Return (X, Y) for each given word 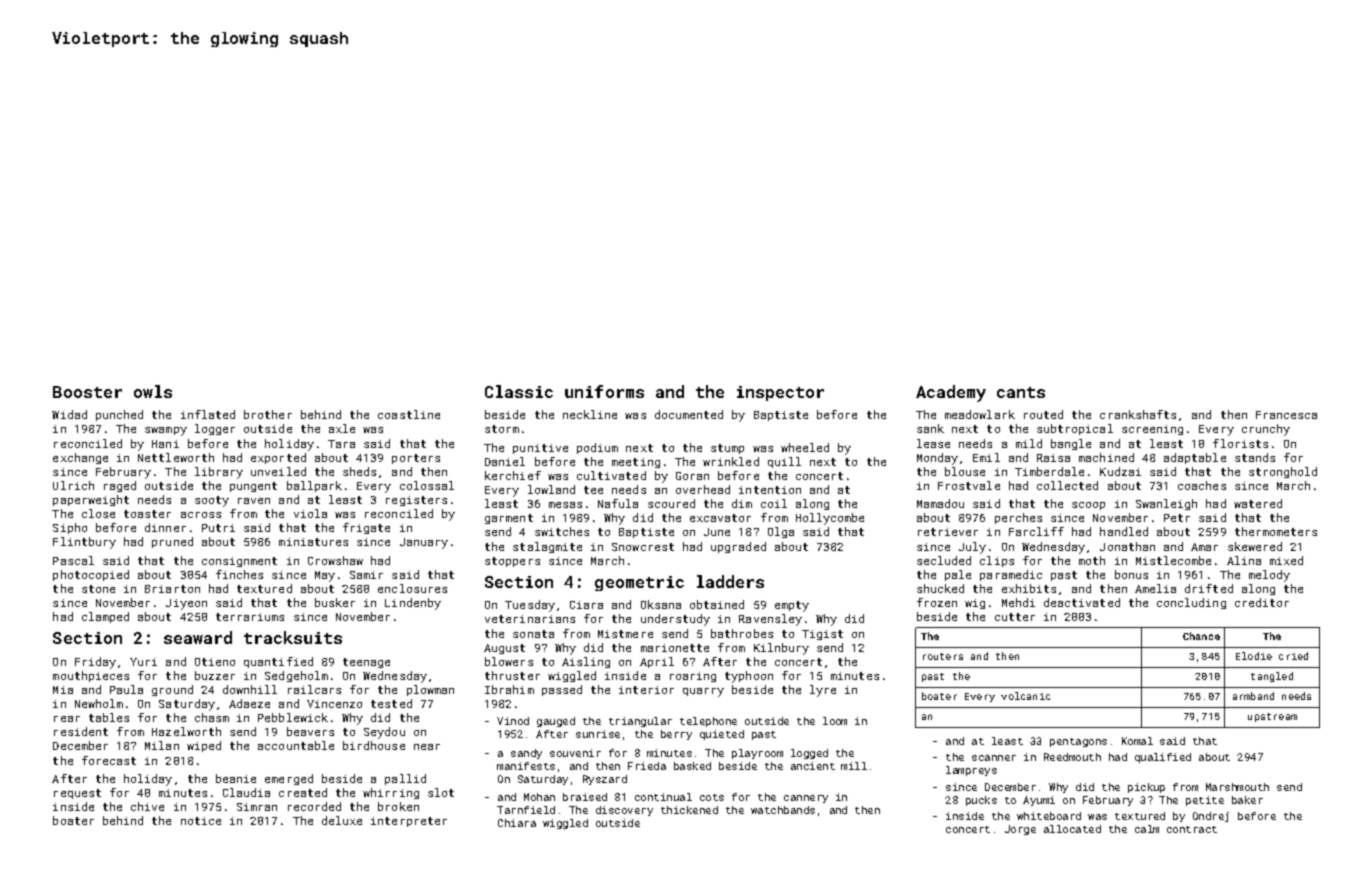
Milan (162, 745)
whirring (391, 793)
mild (1029, 443)
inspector (780, 393)
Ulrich (73, 485)
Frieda (647, 766)
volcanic (1025, 696)
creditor (1262, 602)
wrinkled (731, 461)
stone (98, 589)
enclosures (412, 588)
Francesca (1286, 415)
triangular (640, 722)
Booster (87, 392)
